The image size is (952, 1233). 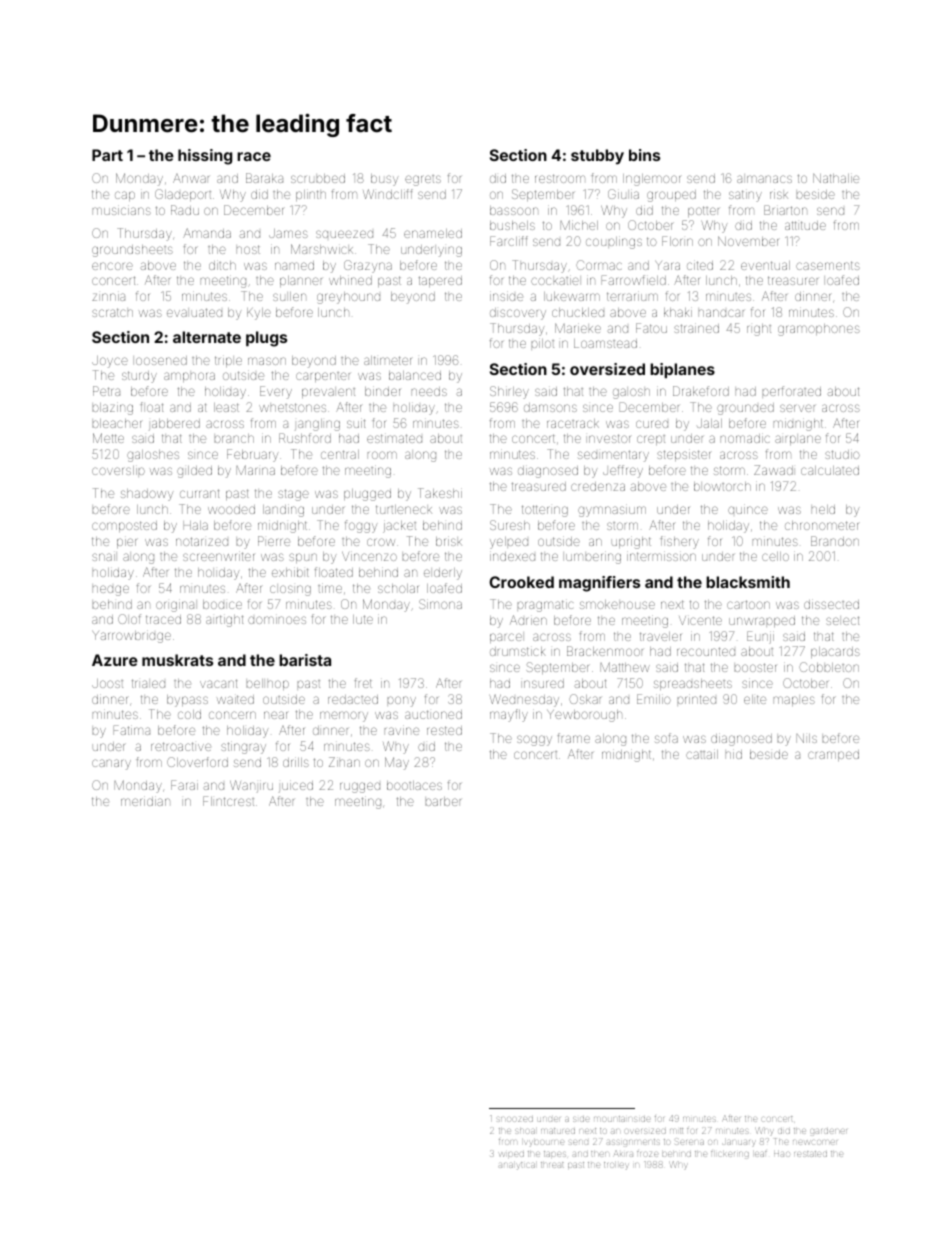 What do you see at coordinates (107, 155) in the image?
I see `Part` at bounding box center [107, 155].
